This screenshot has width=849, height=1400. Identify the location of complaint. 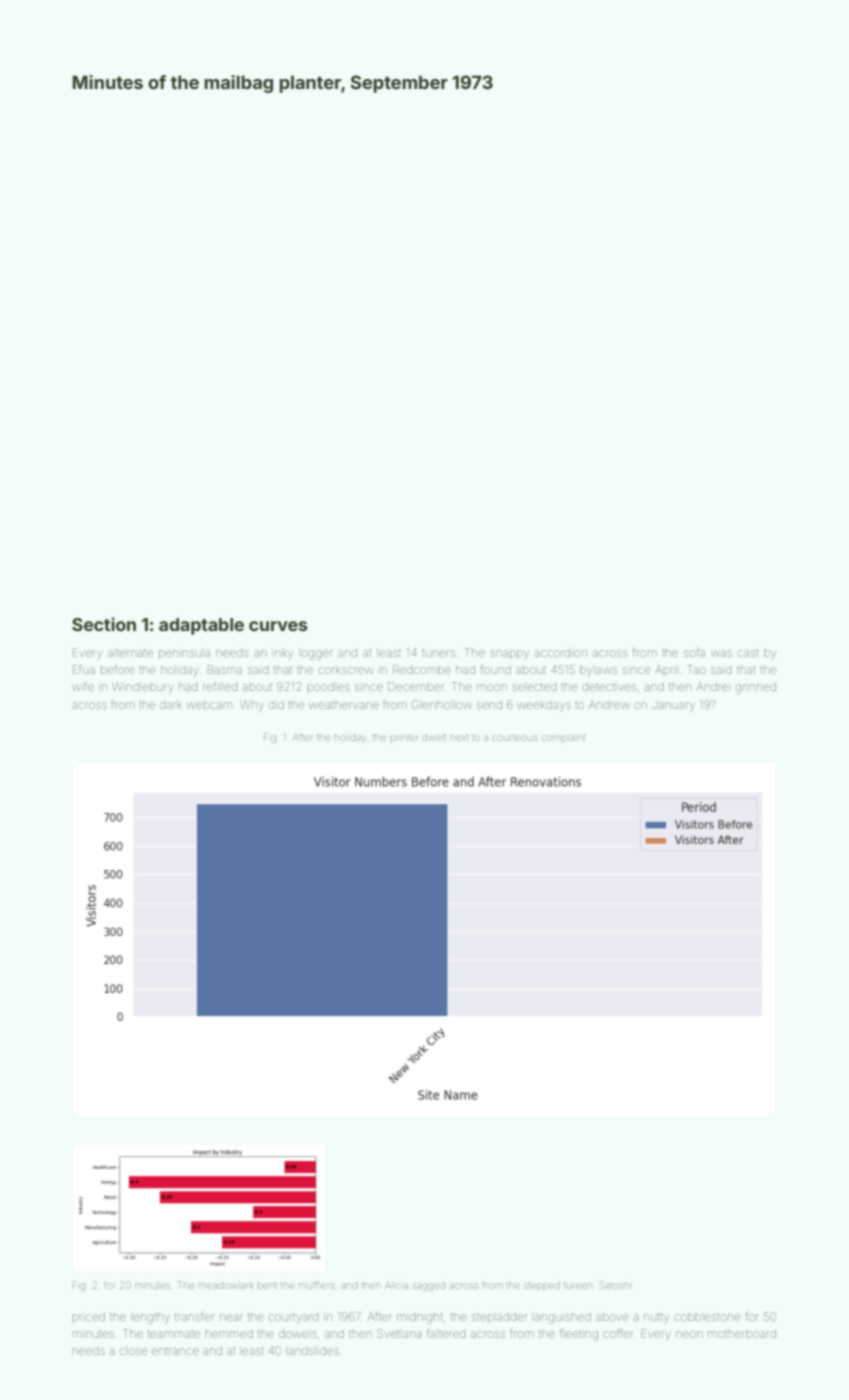
(564, 738).
